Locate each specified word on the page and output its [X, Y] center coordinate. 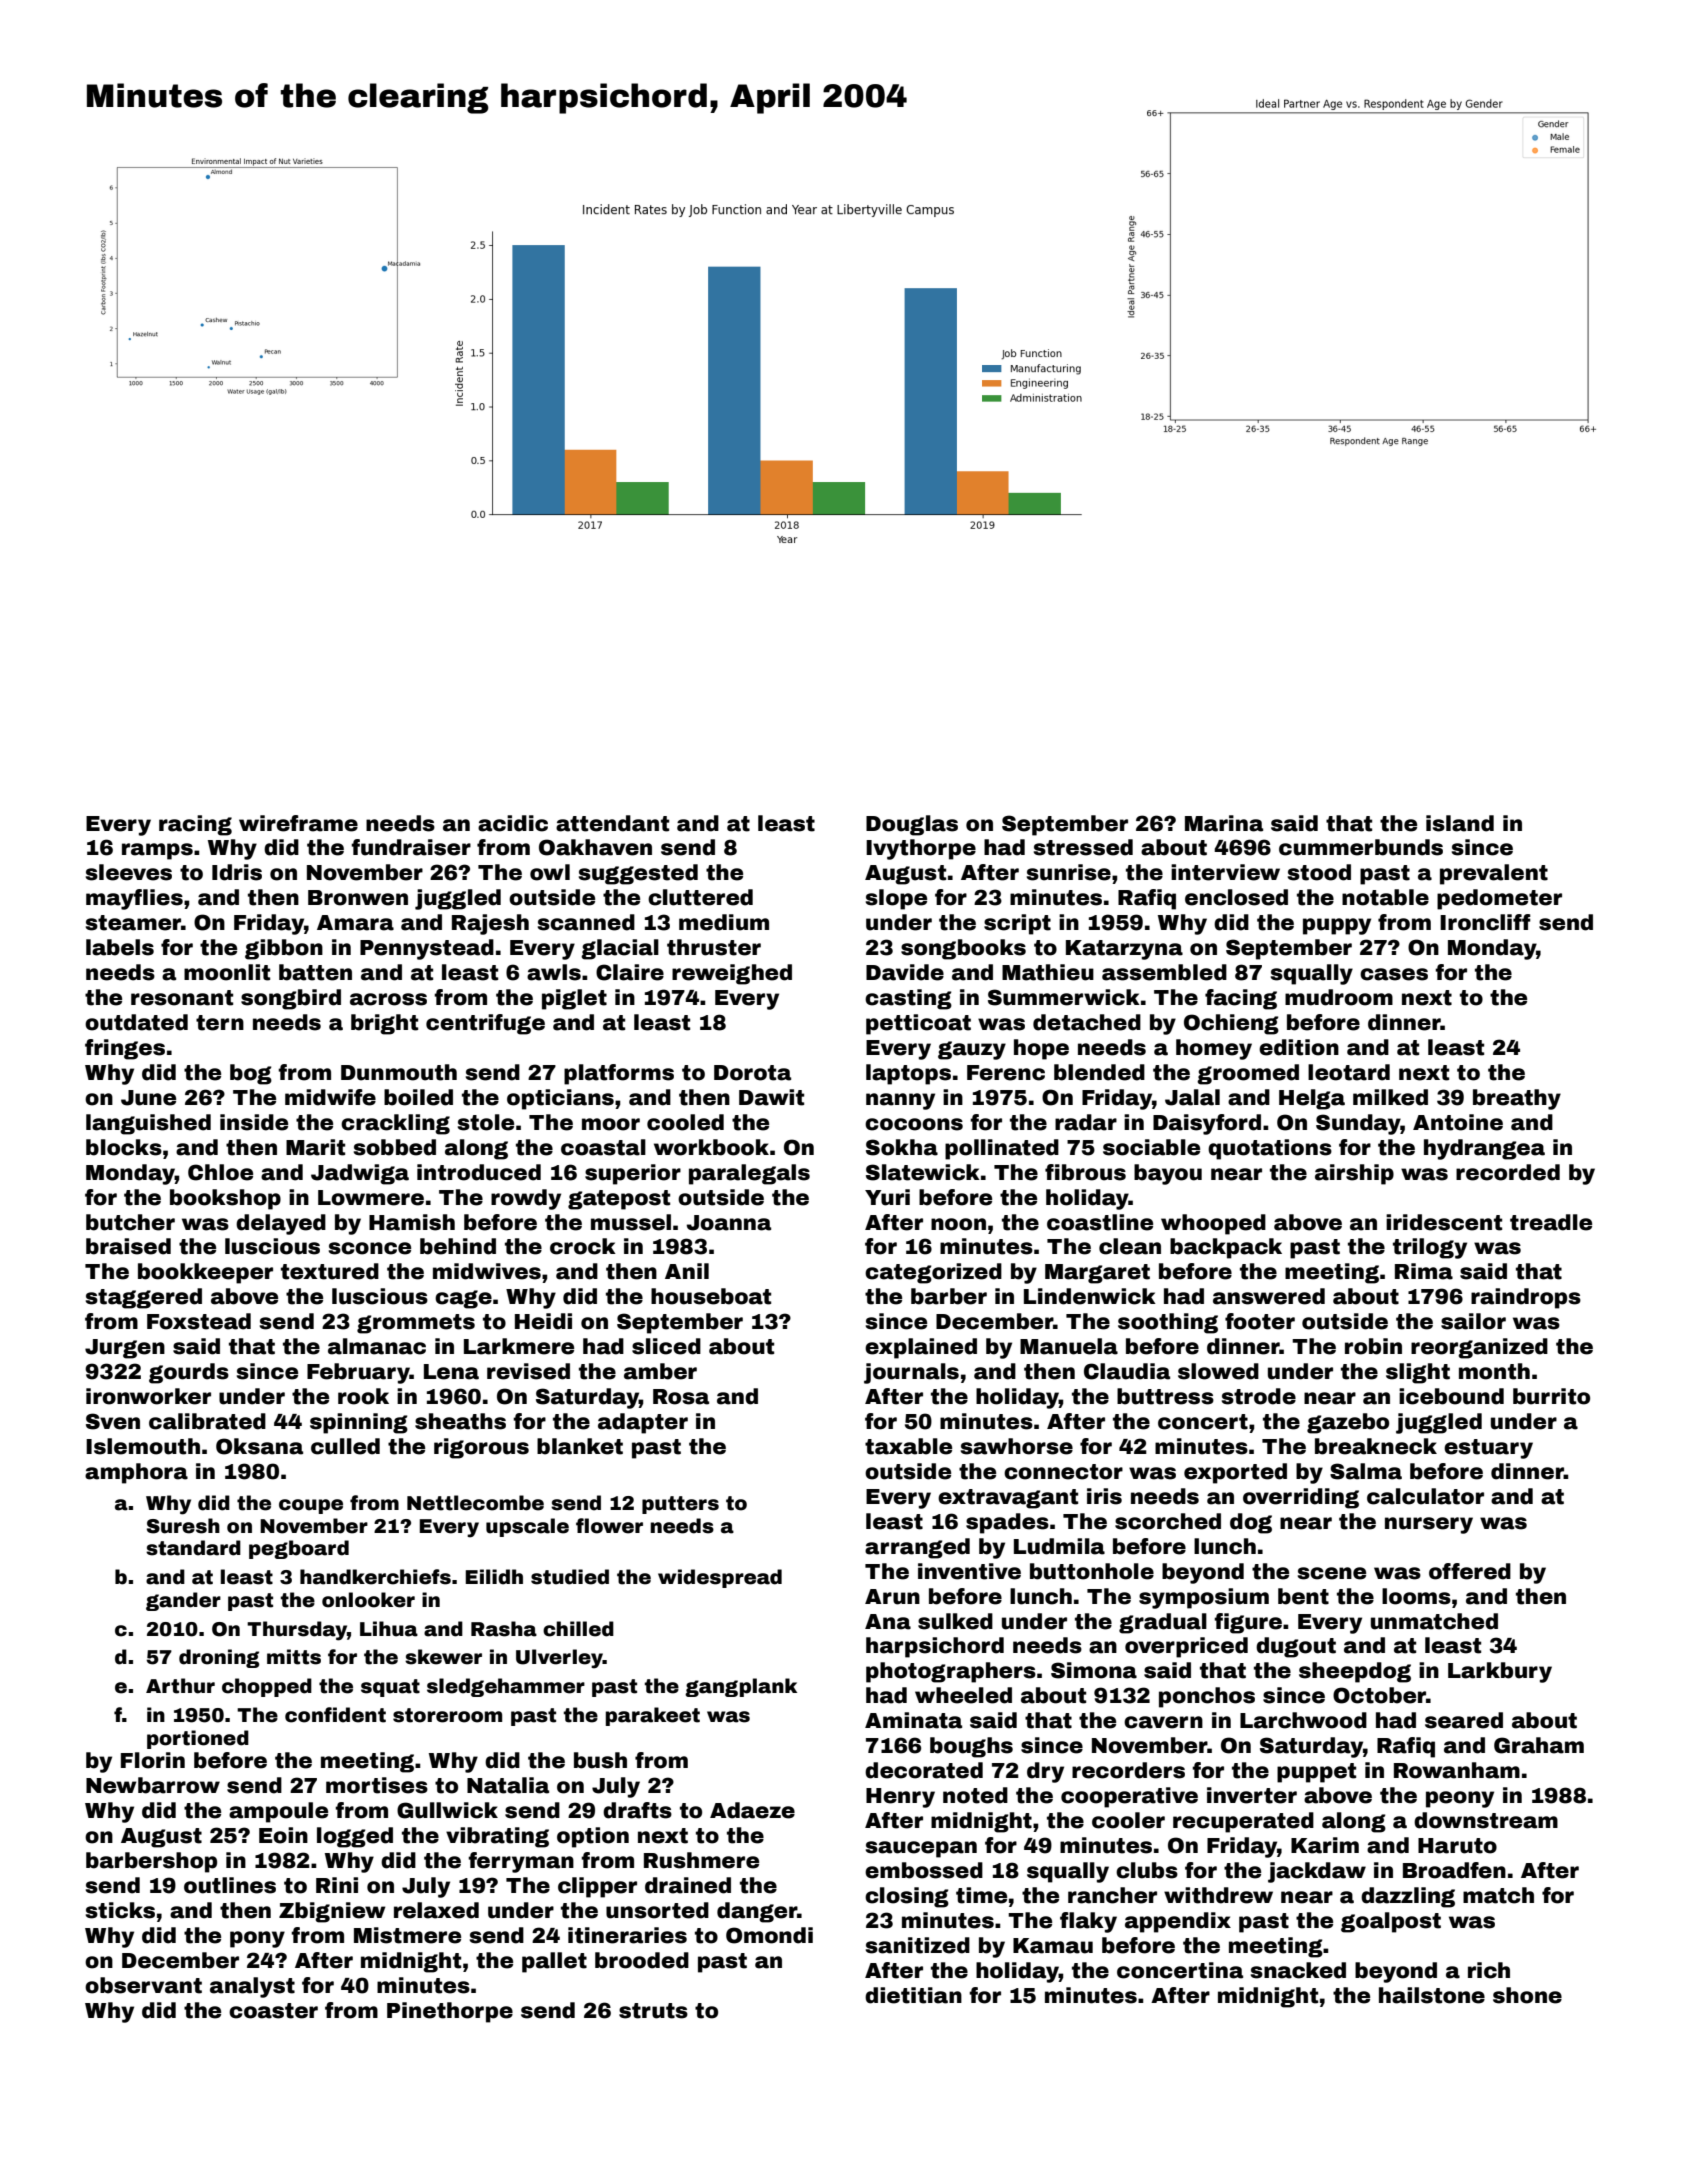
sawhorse [1017, 1446]
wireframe [298, 823]
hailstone [1432, 1995]
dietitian [913, 1995]
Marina [1224, 823]
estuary [1488, 1449]
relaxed [436, 1910]
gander [183, 1601]
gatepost [619, 1200]
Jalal [1192, 1097]
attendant [612, 823]
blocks [124, 1147]
